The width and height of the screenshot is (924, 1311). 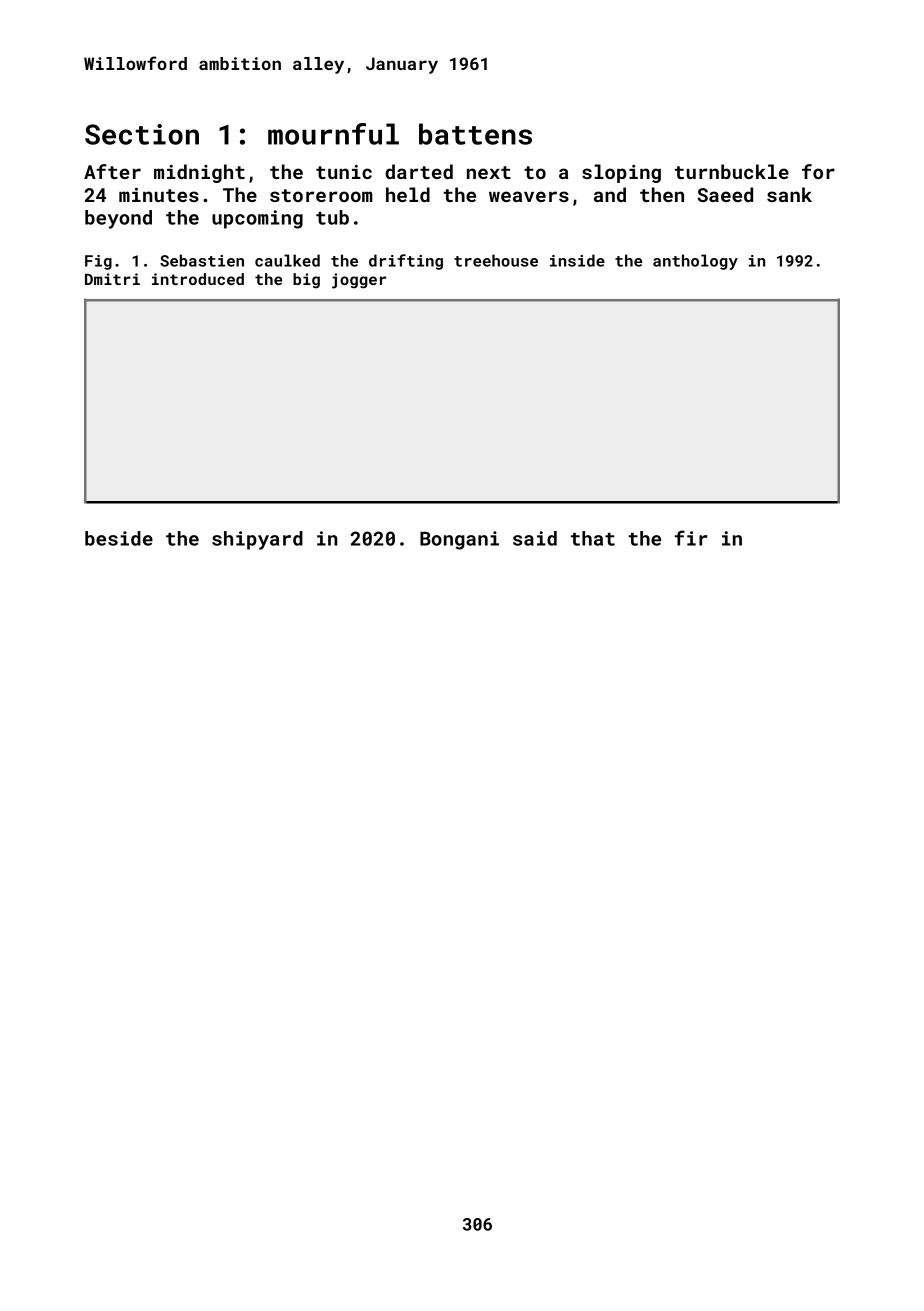 What do you see at coordinates (459, 540) in the screenshot?
I see `Bongani` at bounding box center [459, 540].
